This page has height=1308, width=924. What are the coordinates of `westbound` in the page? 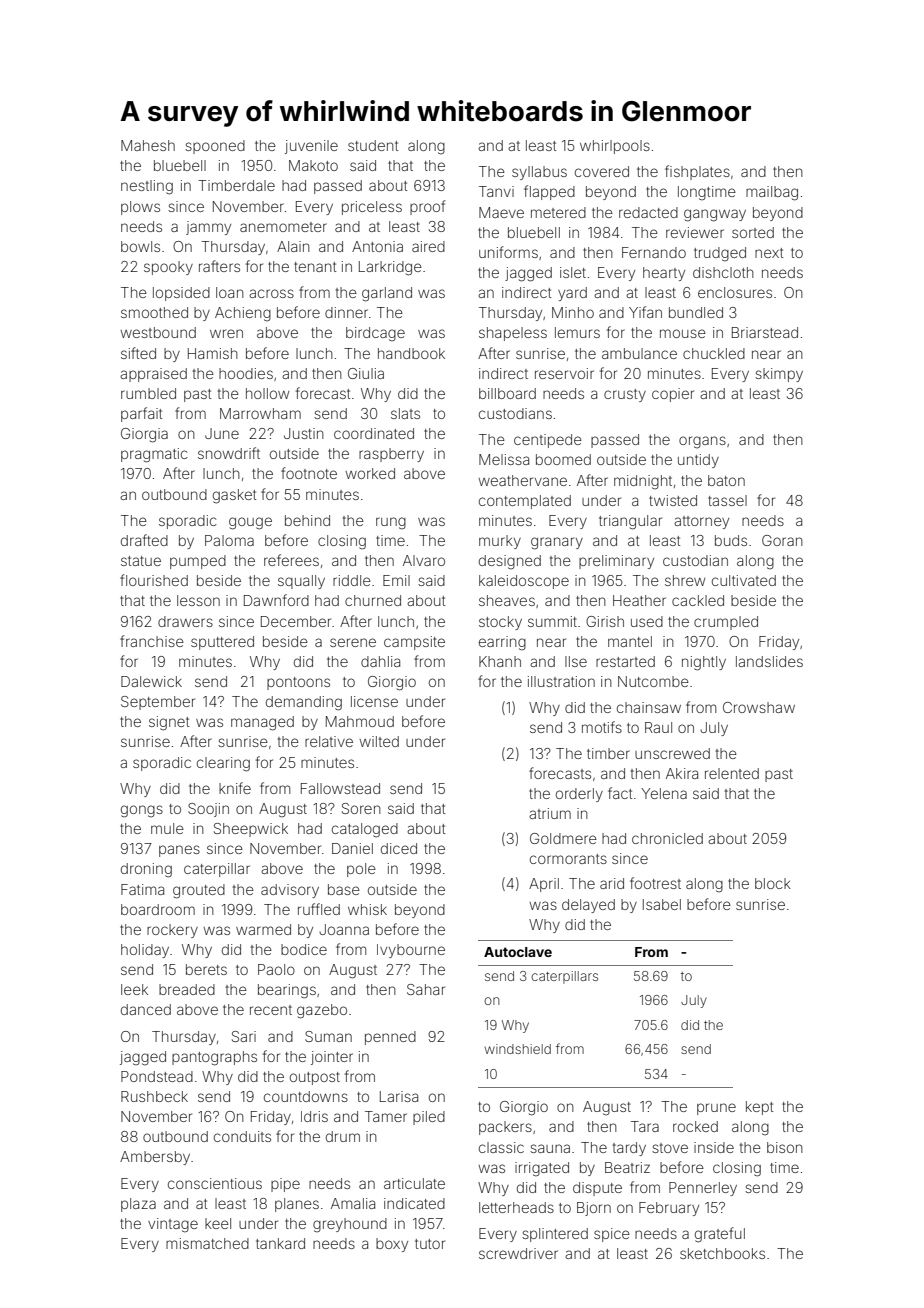 It's located at (158, 332).
